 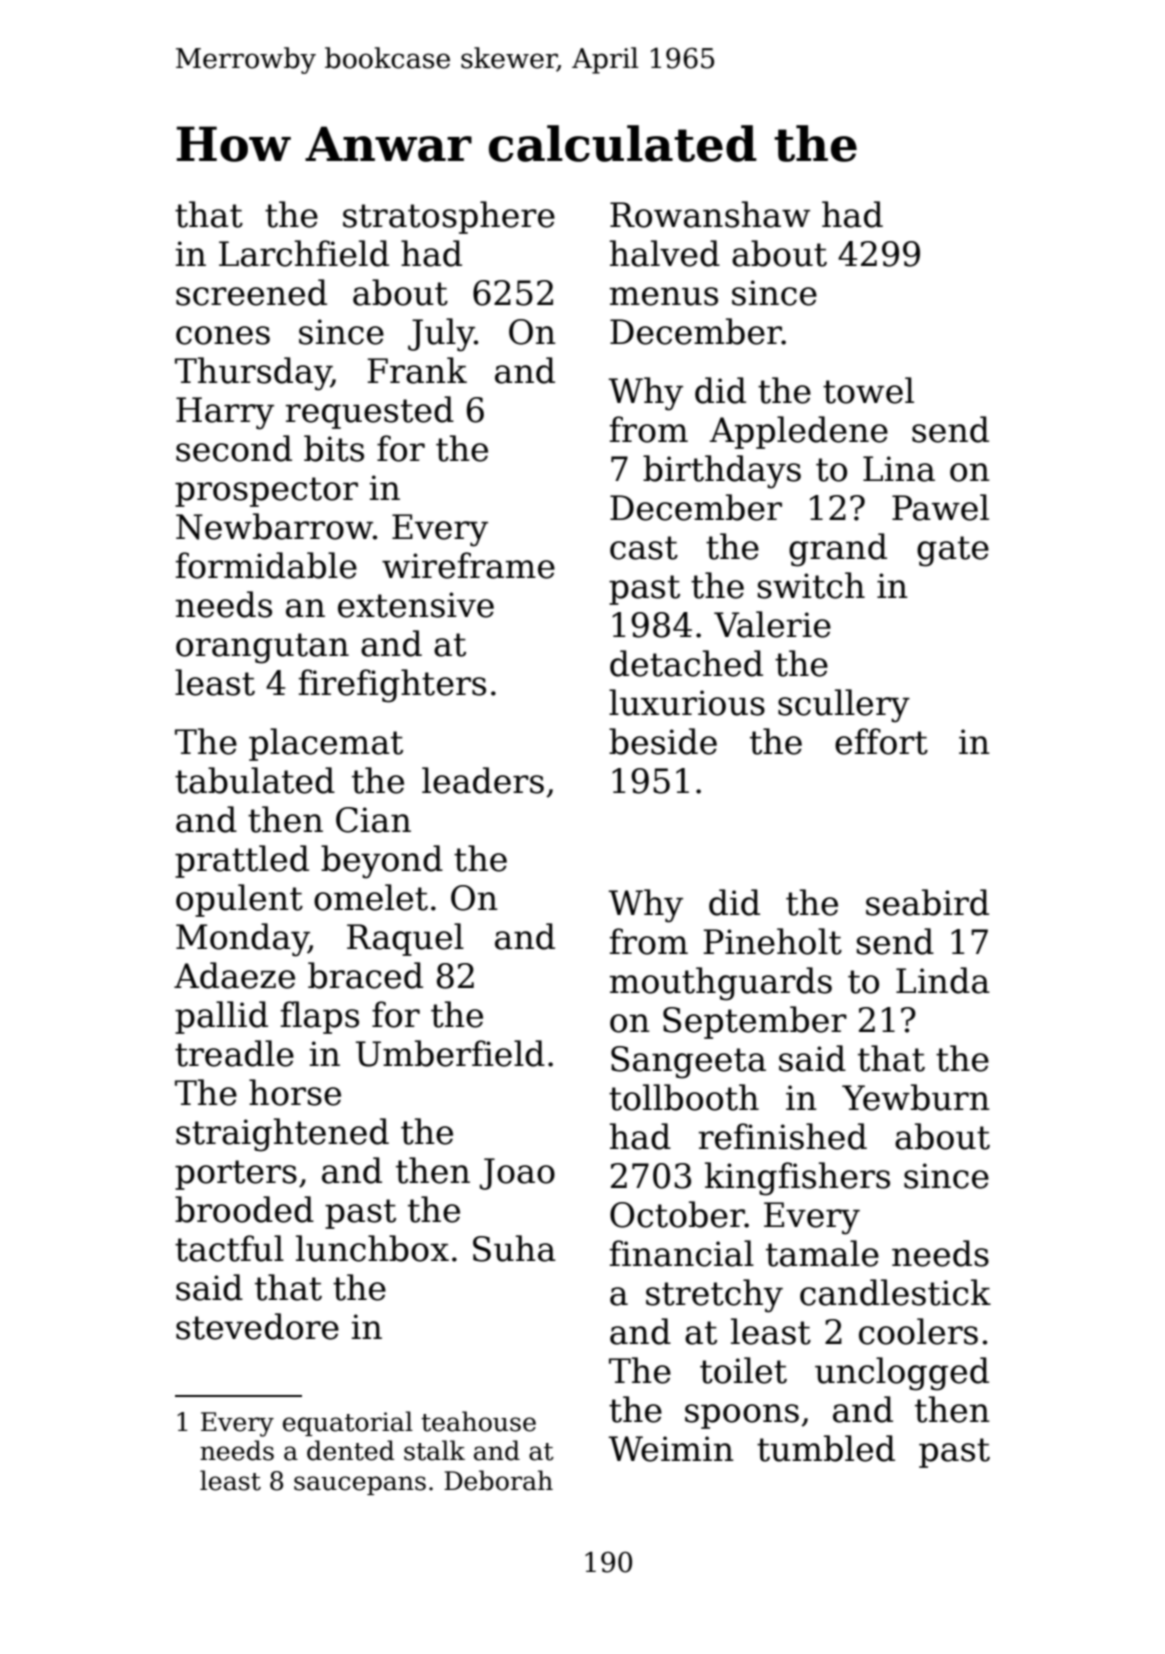 What do you see at coordinates (927, 902) in the screenshot?
I see `seabird` at bounding box center [927, 902].
